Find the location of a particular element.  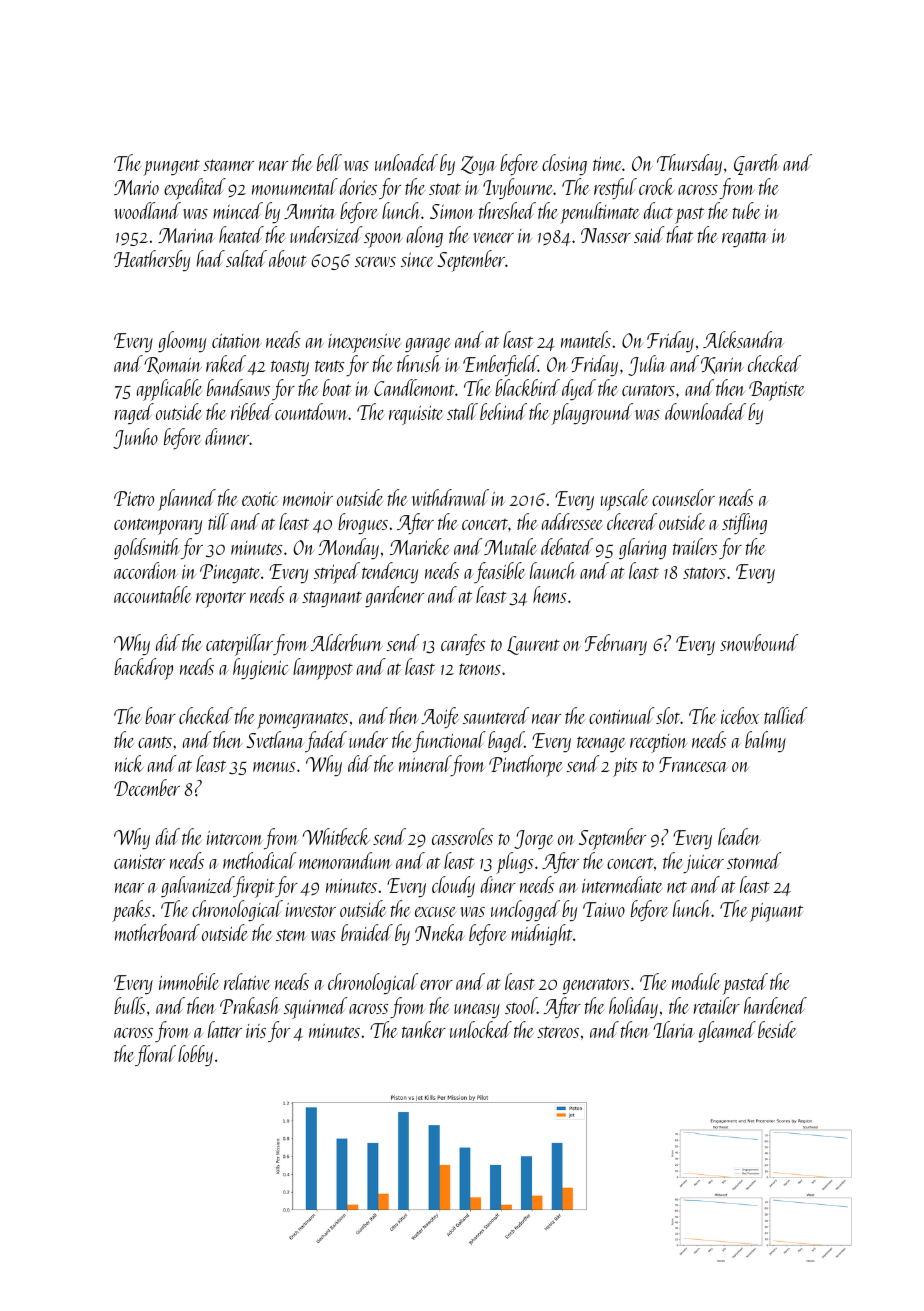

gardener is located at coordinates (394, 596).
